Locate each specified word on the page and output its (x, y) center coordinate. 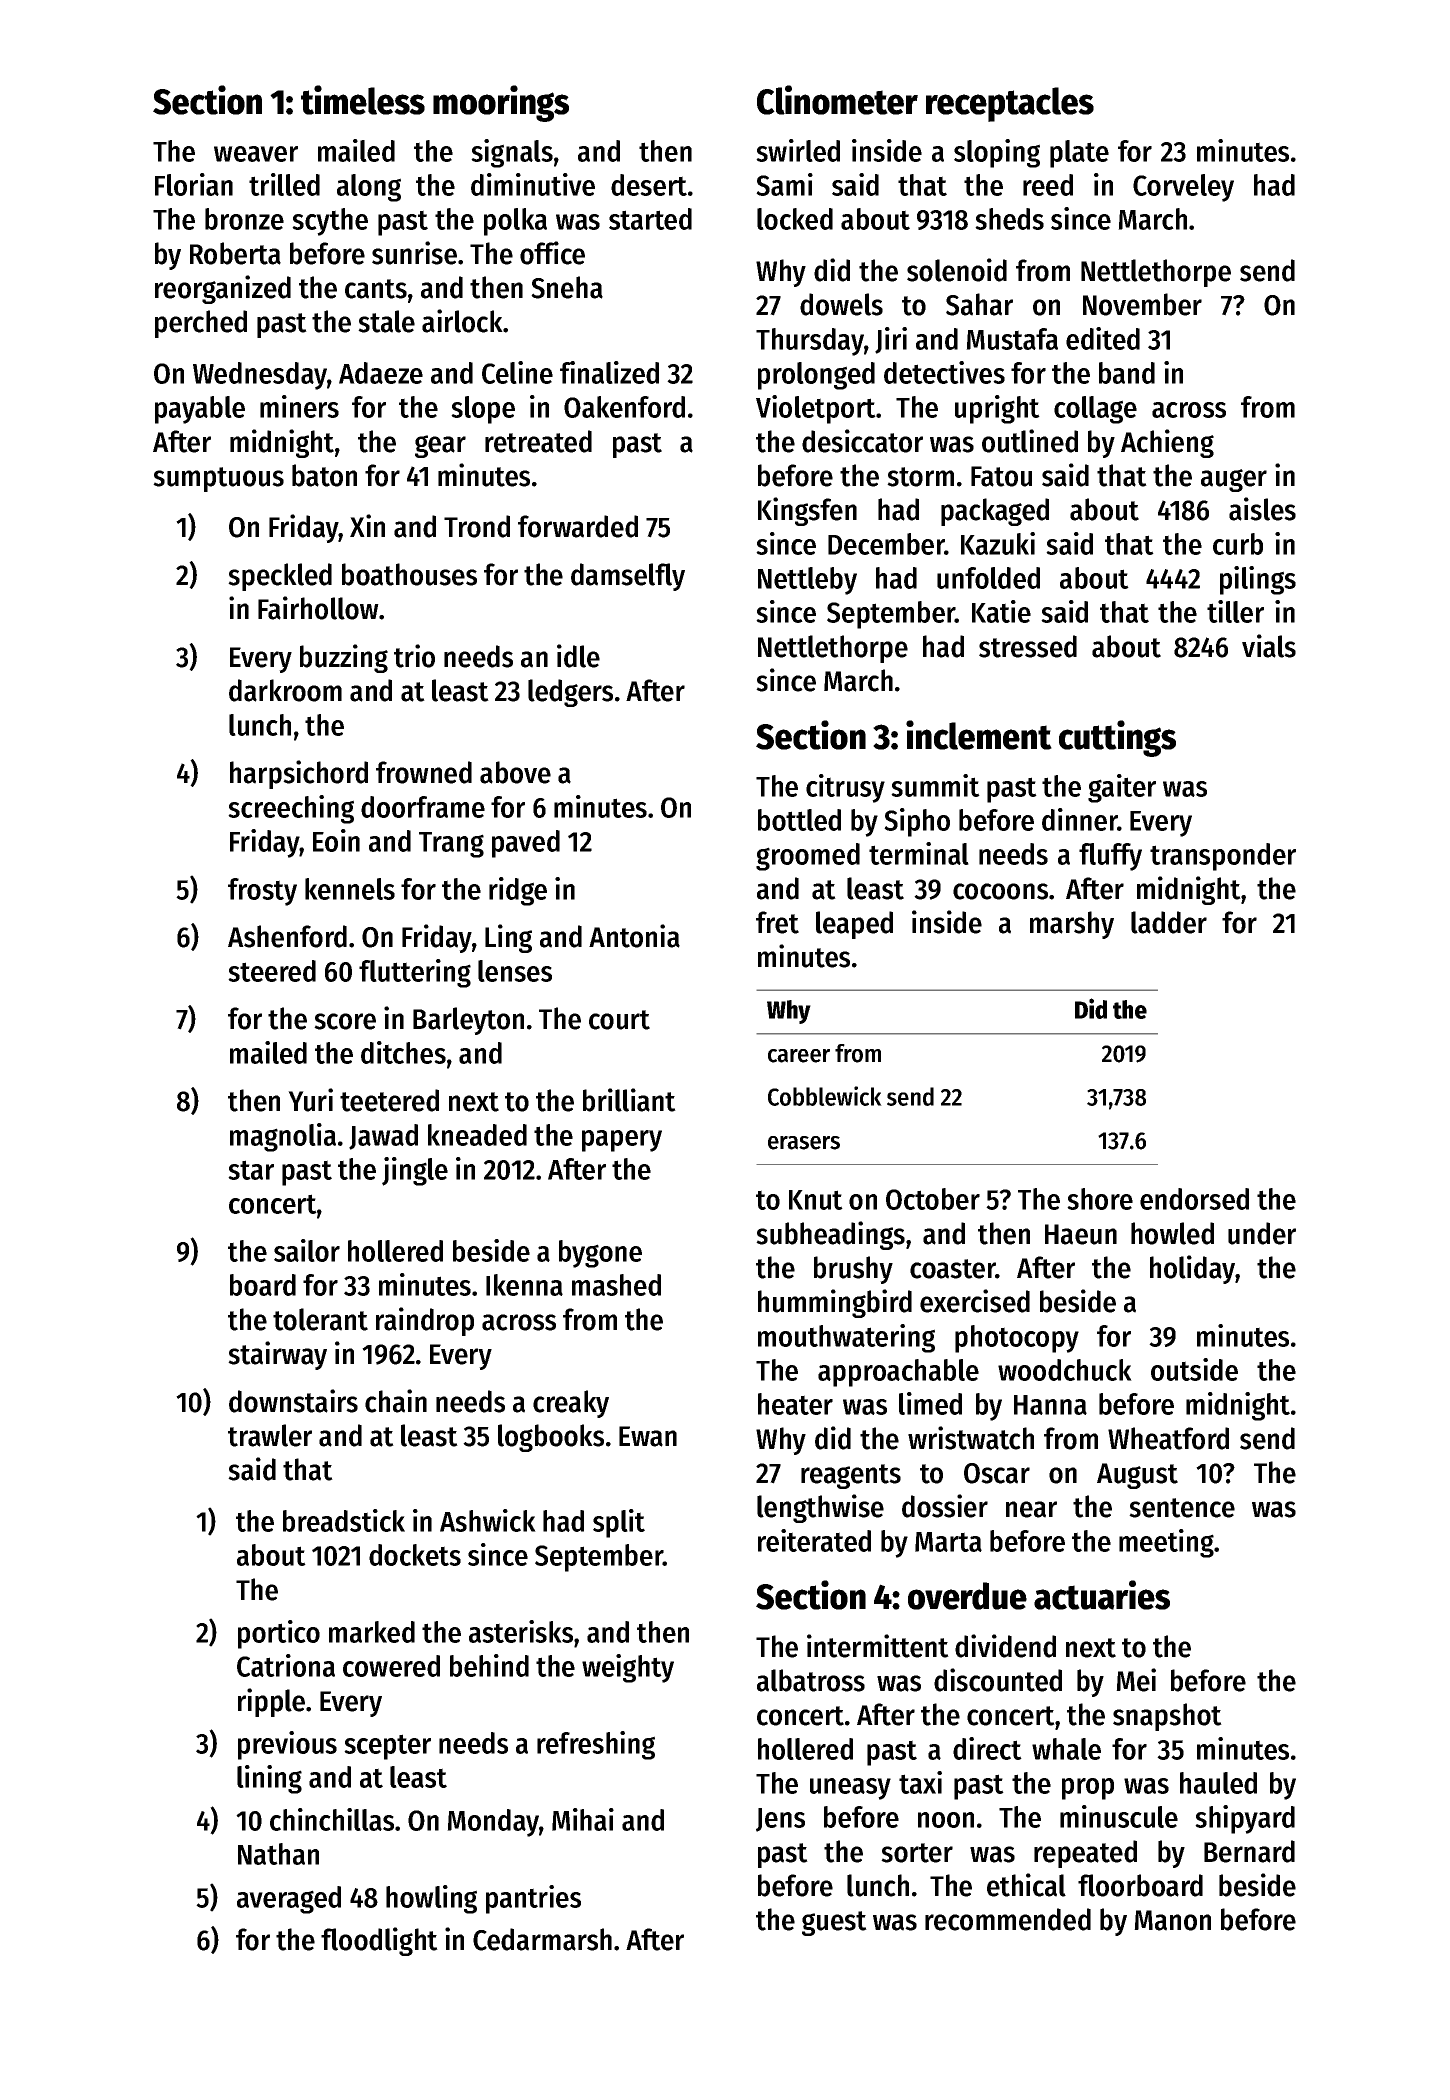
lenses (515, 971)
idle (578, 656)
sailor (307, 1250)
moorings (501, 103)
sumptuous (218, 479)
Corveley (1183, 188)
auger (1234, 480)
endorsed (1194, 1199)
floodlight (379, 1941)
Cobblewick (825, 1096)
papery (622, 1141)
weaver (256, 154)
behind (489, 1665)
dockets (415, 1555)
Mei (1136, 1680)
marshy (1072, 925)
